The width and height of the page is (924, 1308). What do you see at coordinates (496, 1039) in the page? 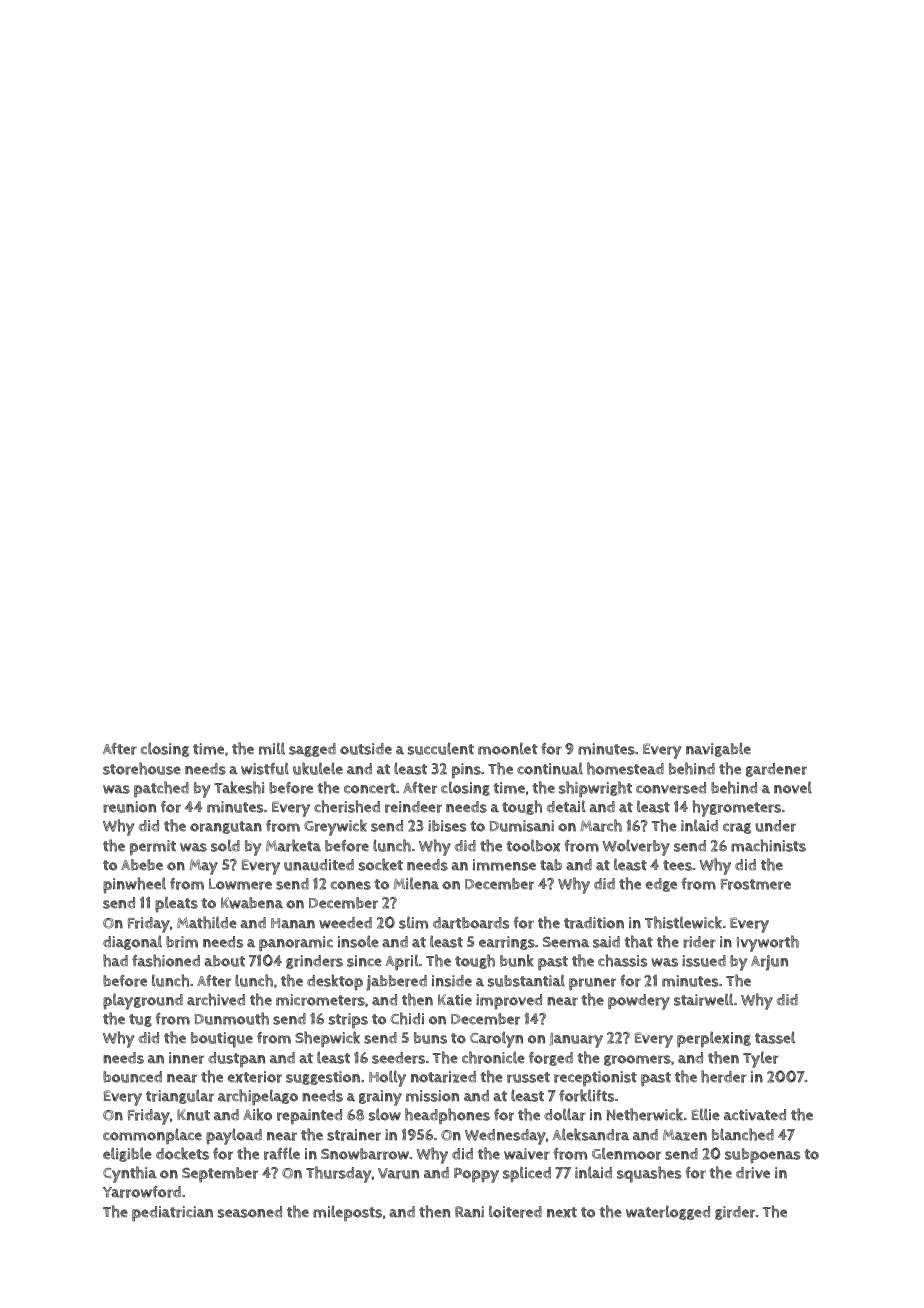
I see `Carolyn` at bounding box center [496, 1039].
